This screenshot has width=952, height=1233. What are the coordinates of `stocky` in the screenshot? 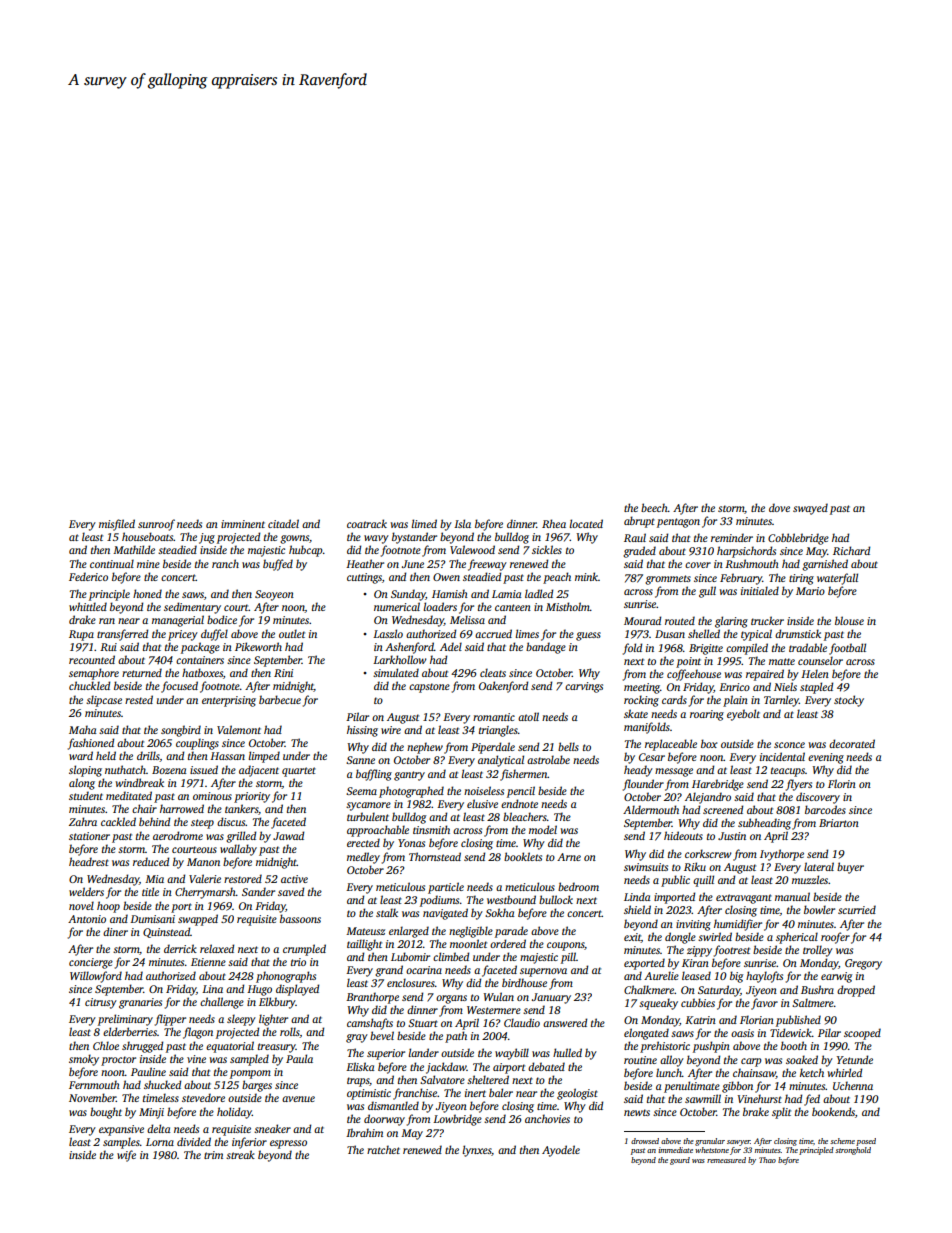 It's located at (849, 701).
